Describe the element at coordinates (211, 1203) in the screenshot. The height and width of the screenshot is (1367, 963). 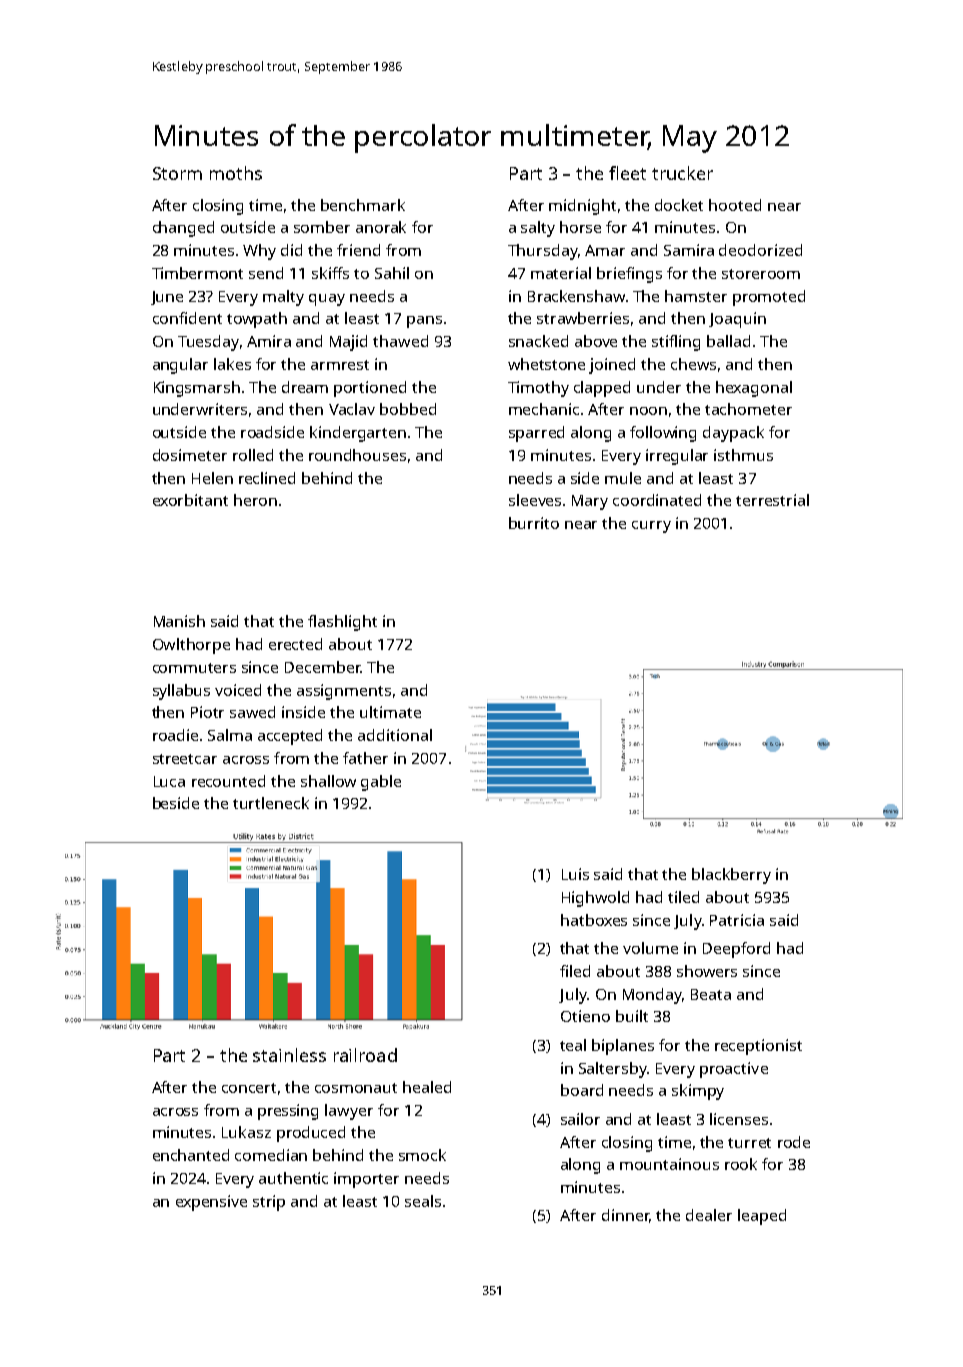
I see `expensive` at that location.
